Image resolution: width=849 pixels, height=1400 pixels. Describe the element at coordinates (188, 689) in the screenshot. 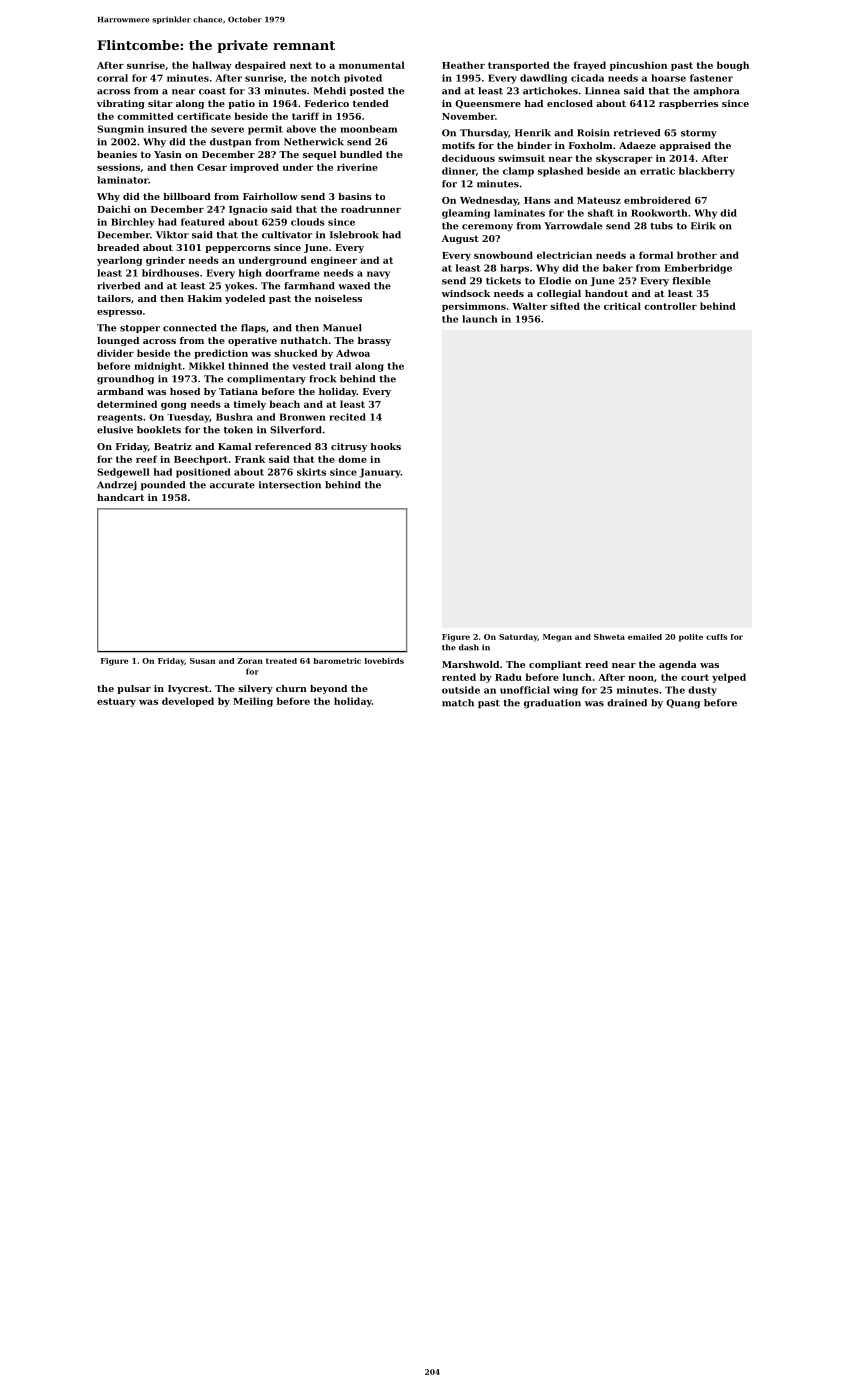

I see `Ivycrest` at that location.
